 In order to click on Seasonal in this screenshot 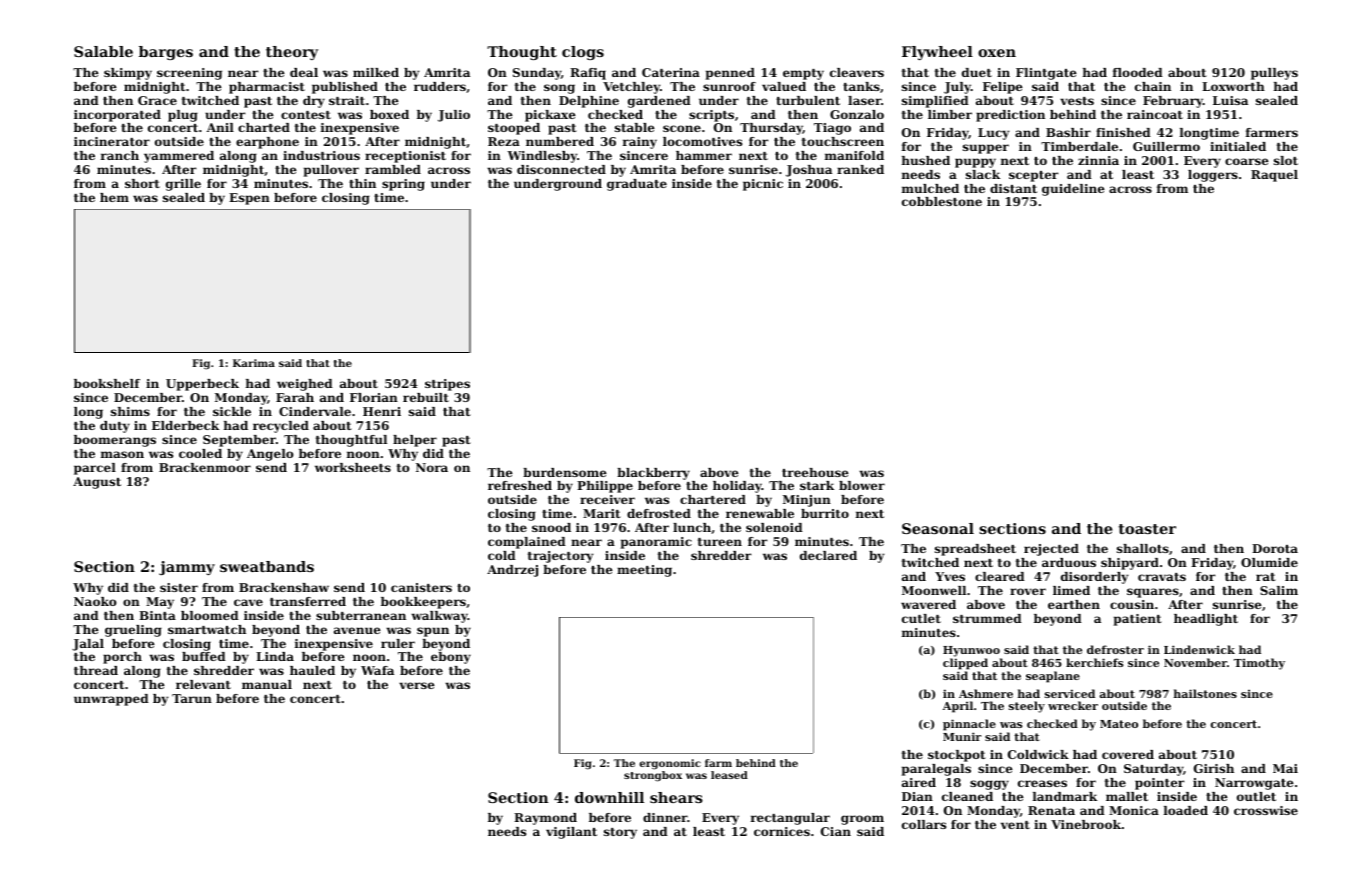, I will do `click(938, 528)`.
